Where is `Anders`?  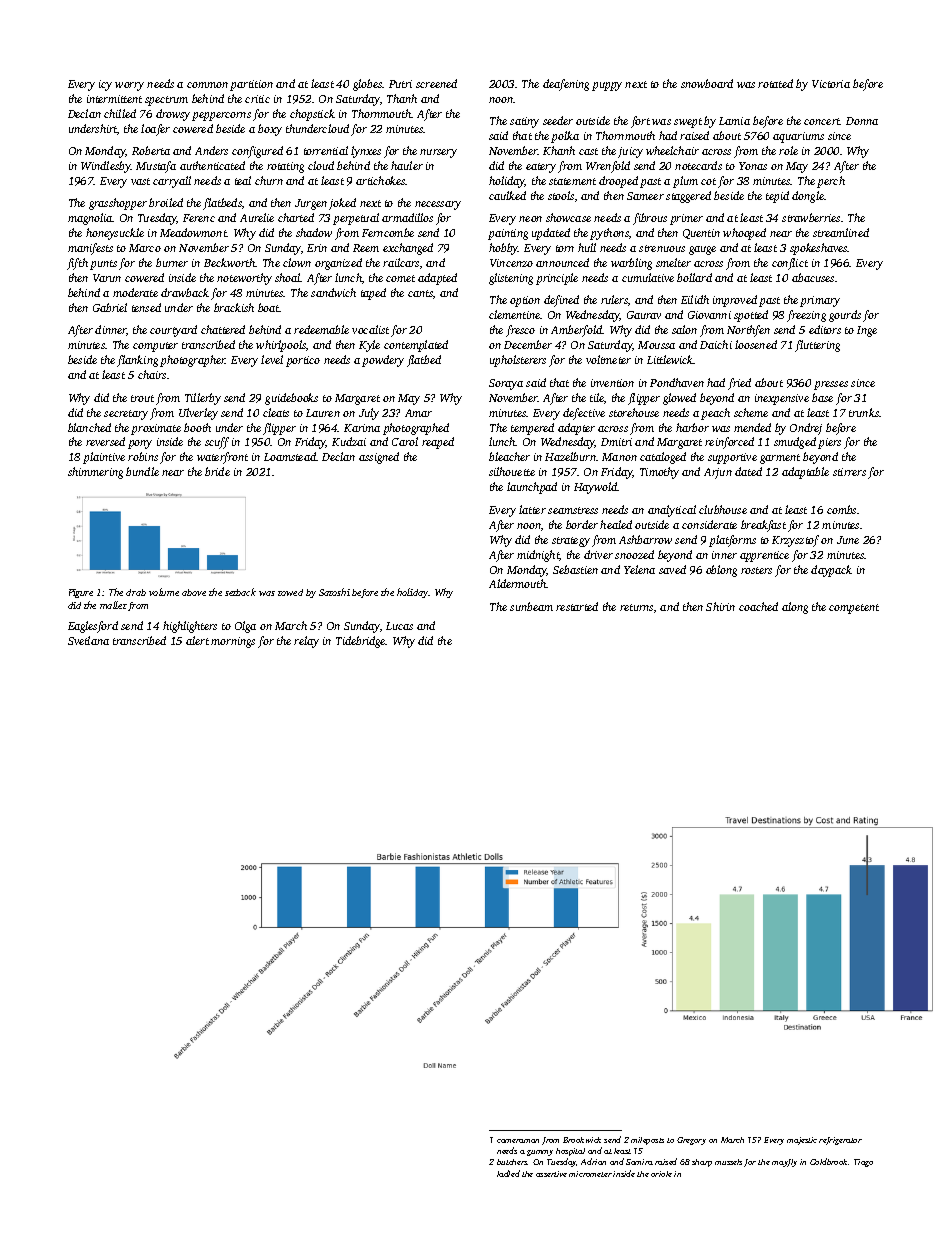 Anders is located at coordinates (211, 150).
